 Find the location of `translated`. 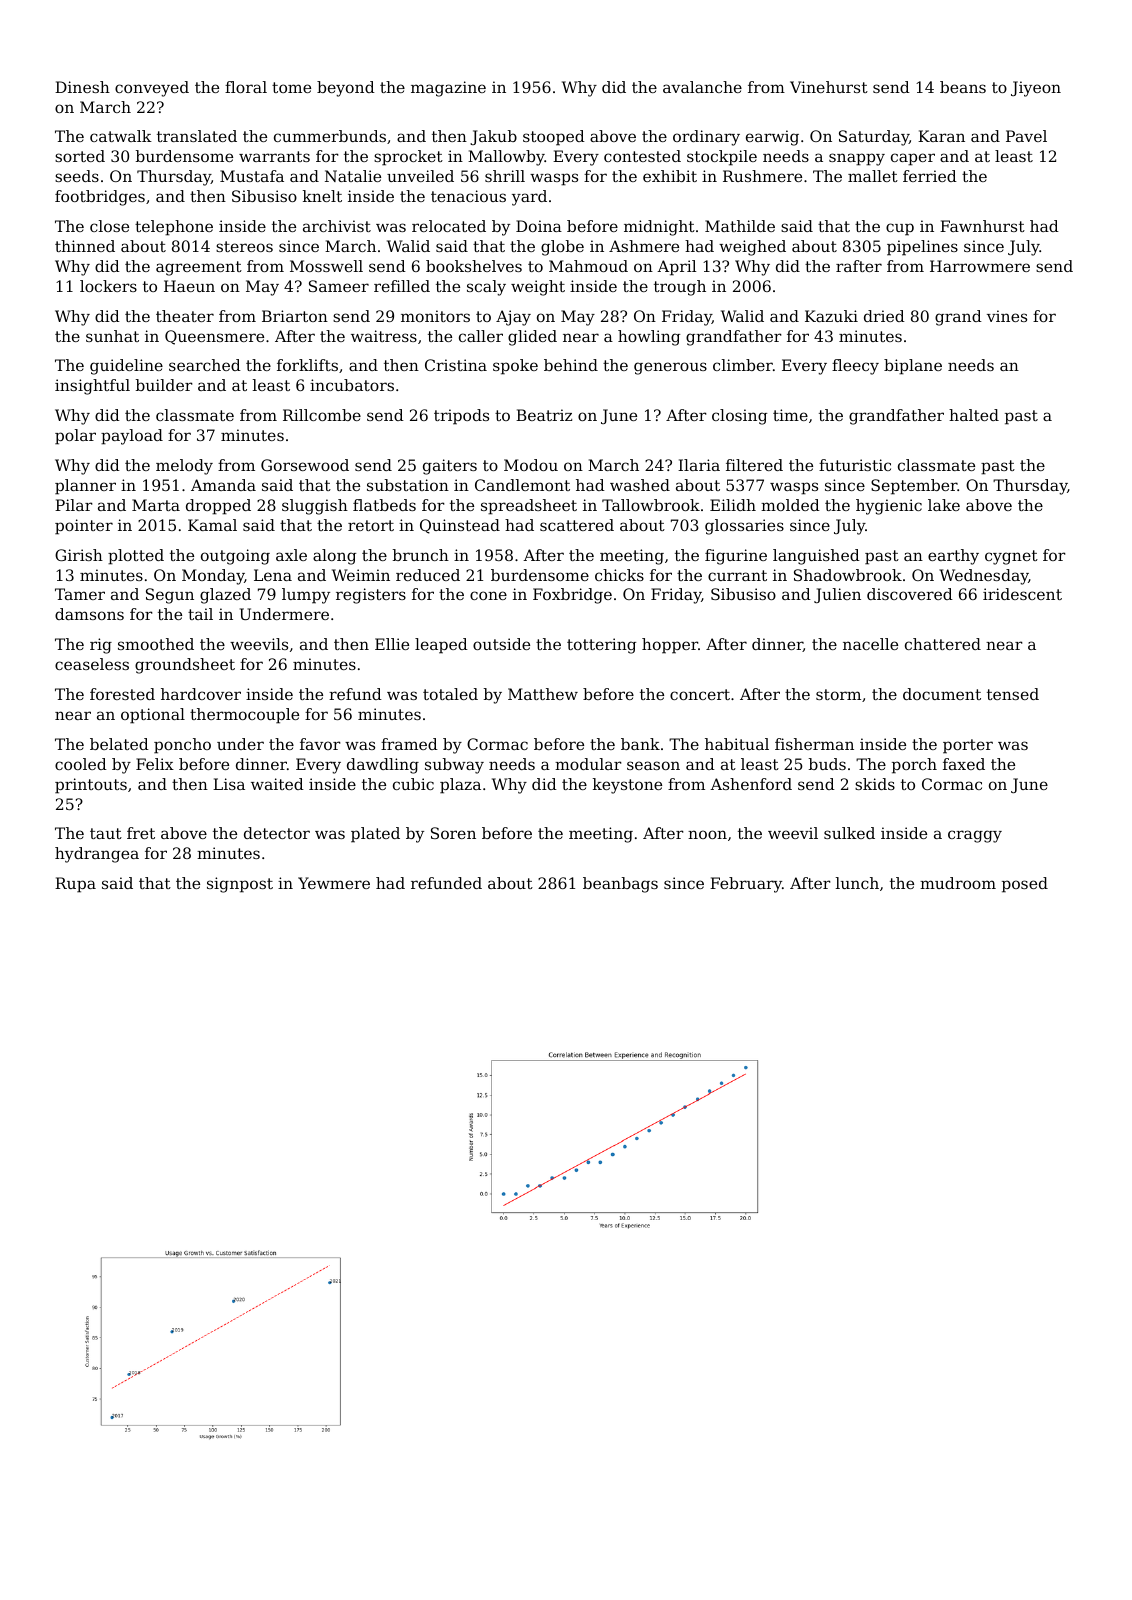

translated is located at coordinates (197, 136).
